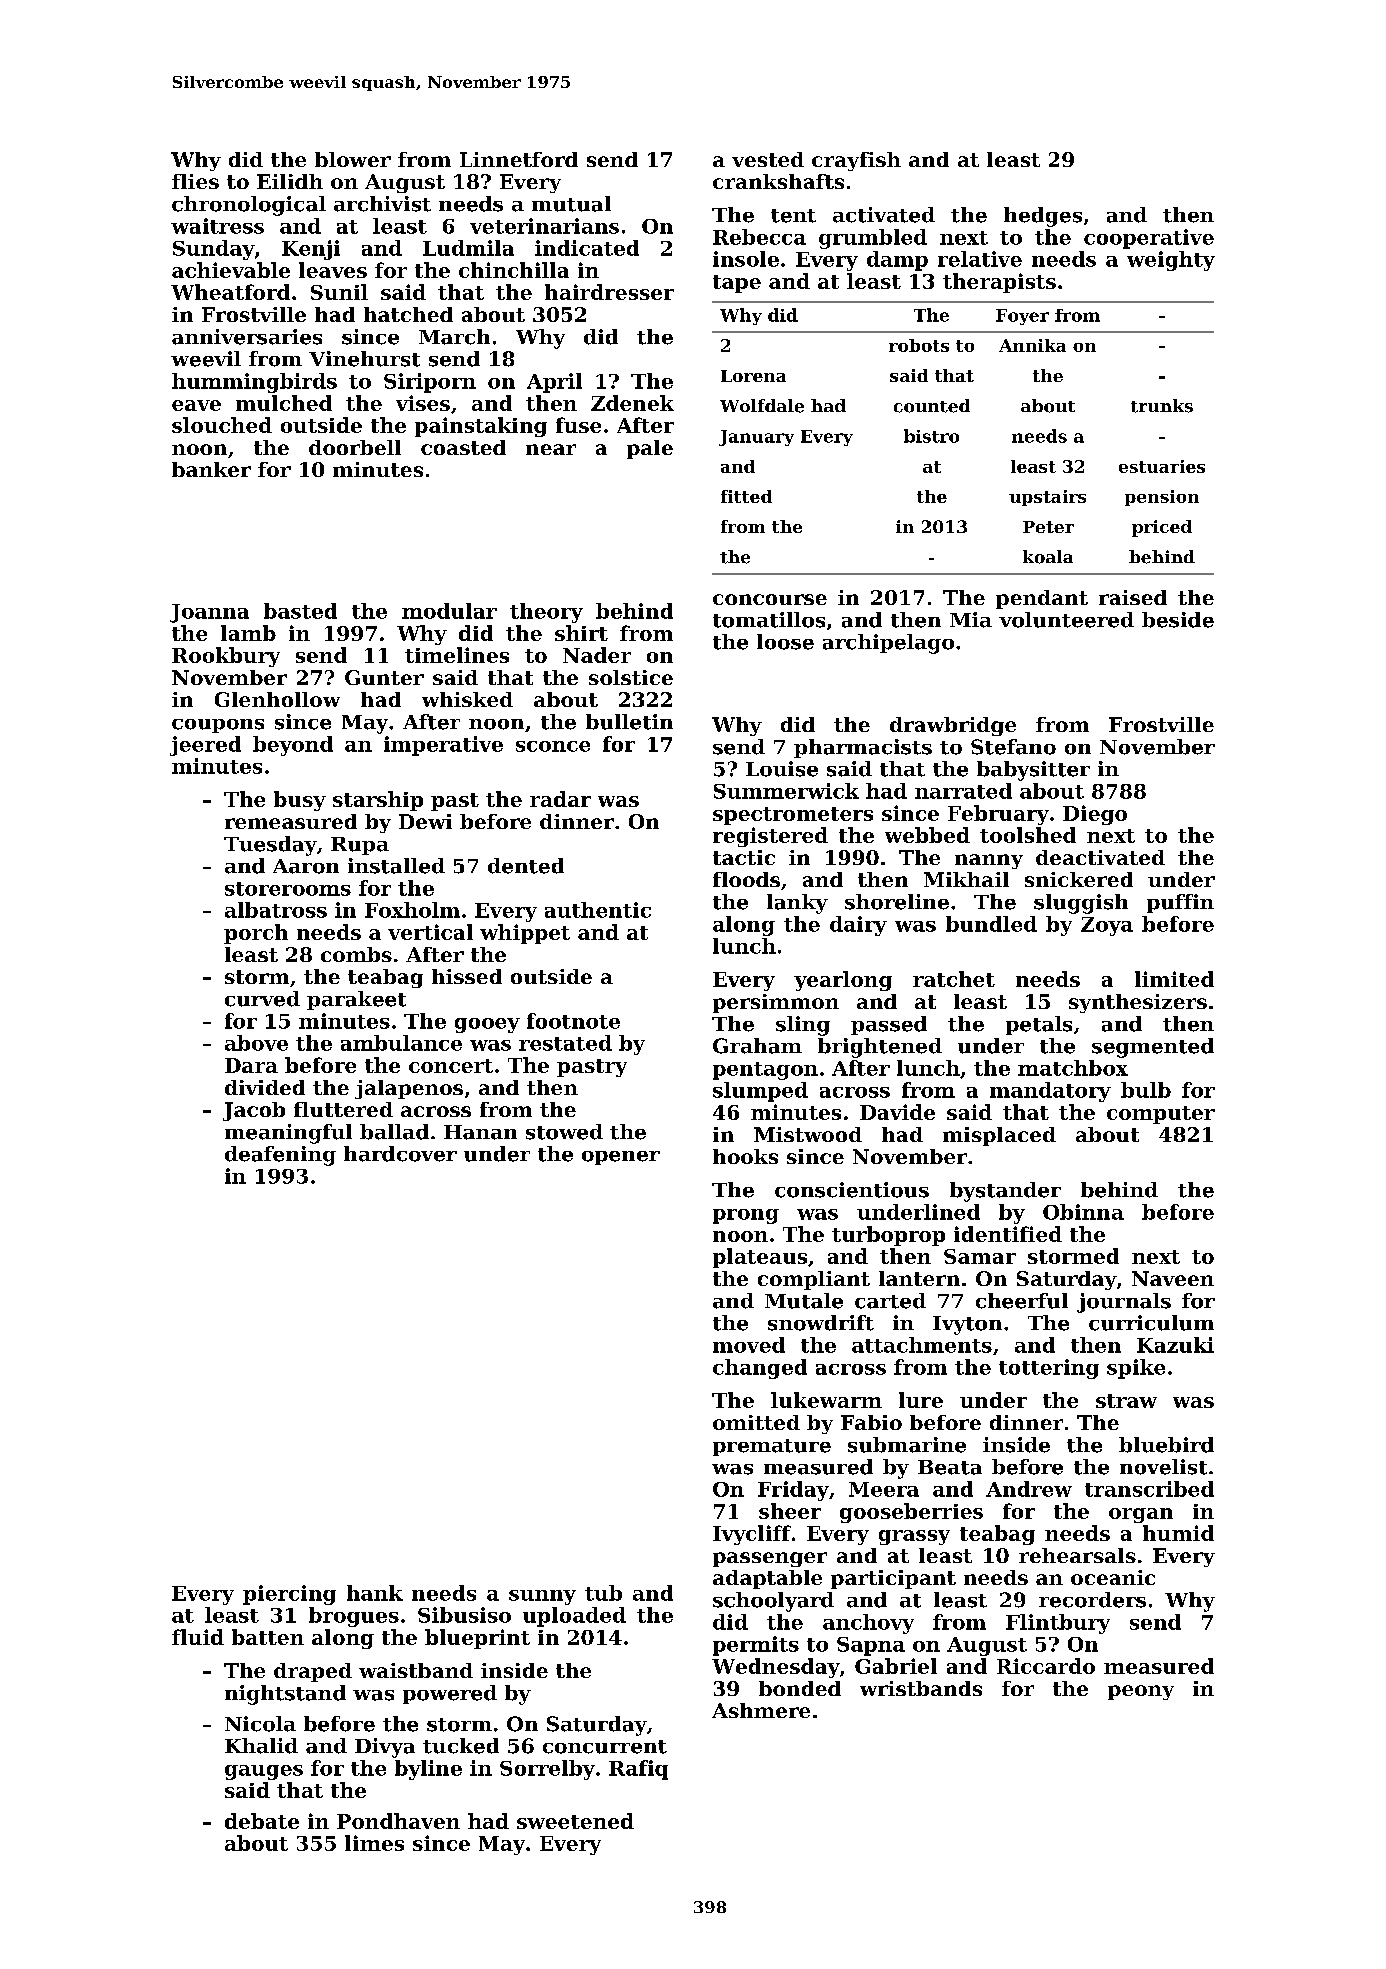 This screenshot has width=1386, height=1969. What do you see at coordinates (205, 746) in the screenshot?
I see `jeered` at bounding box center [205, 746].
